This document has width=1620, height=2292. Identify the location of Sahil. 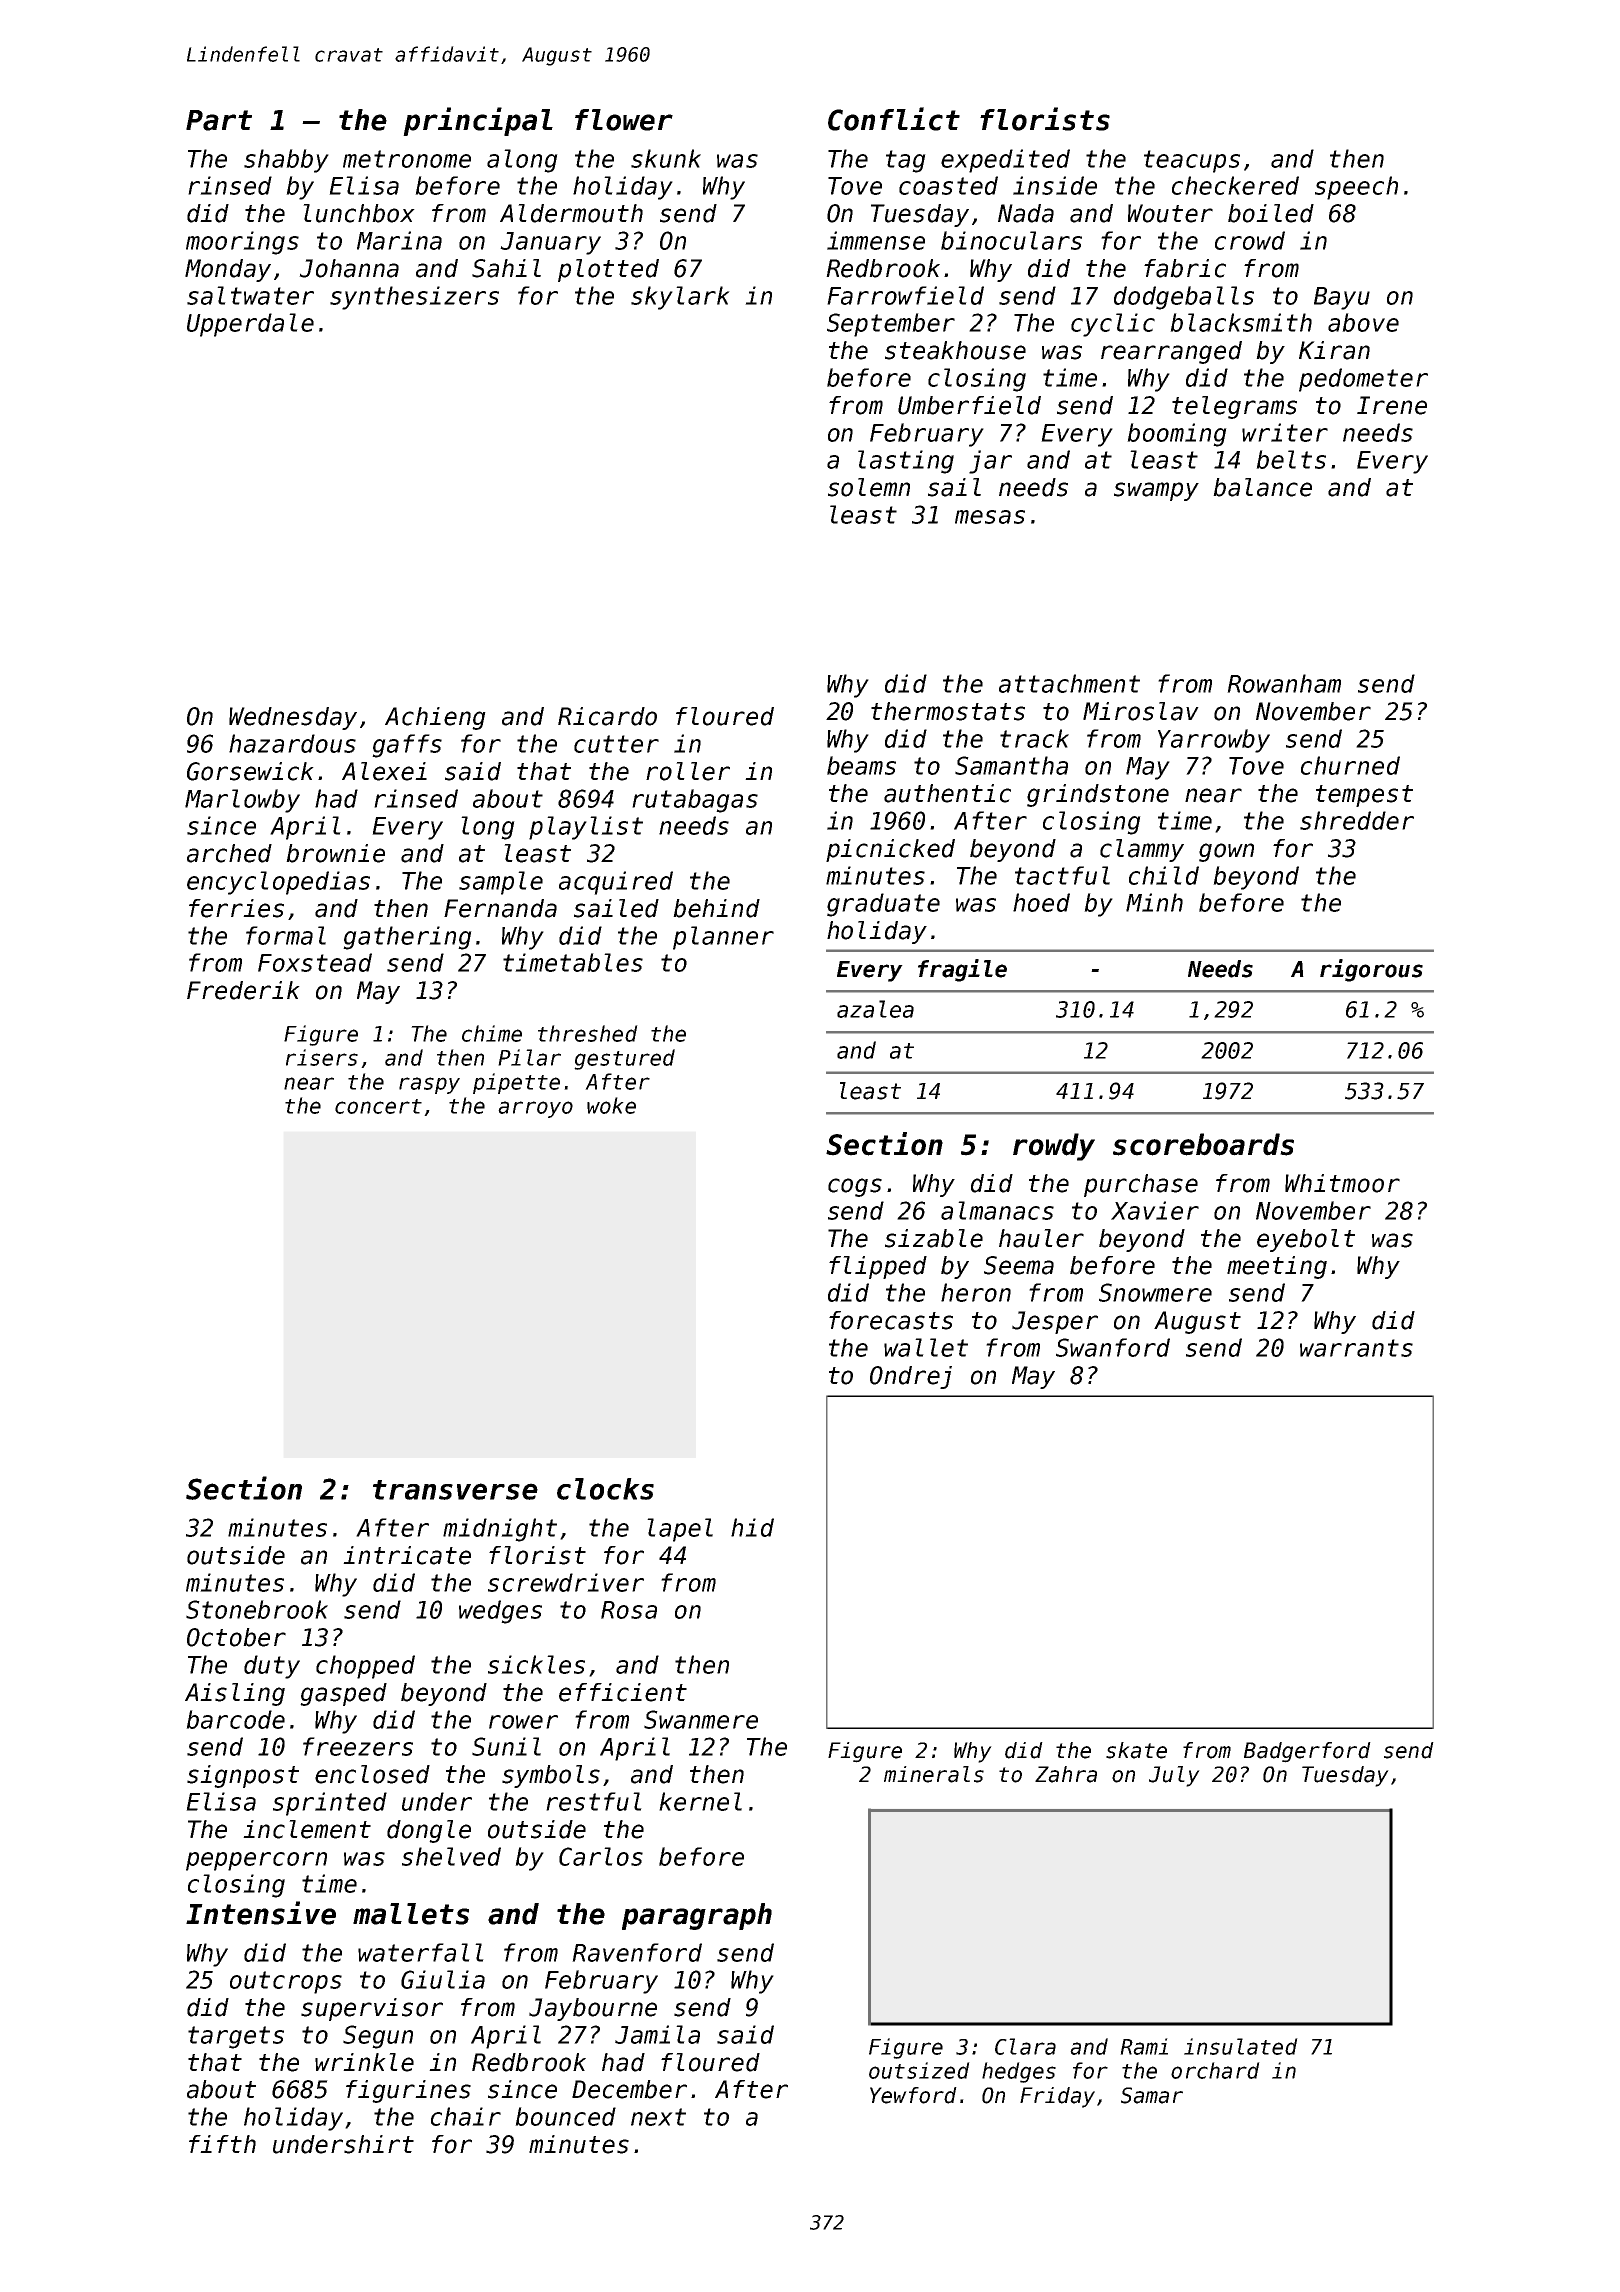
(506, 268).
